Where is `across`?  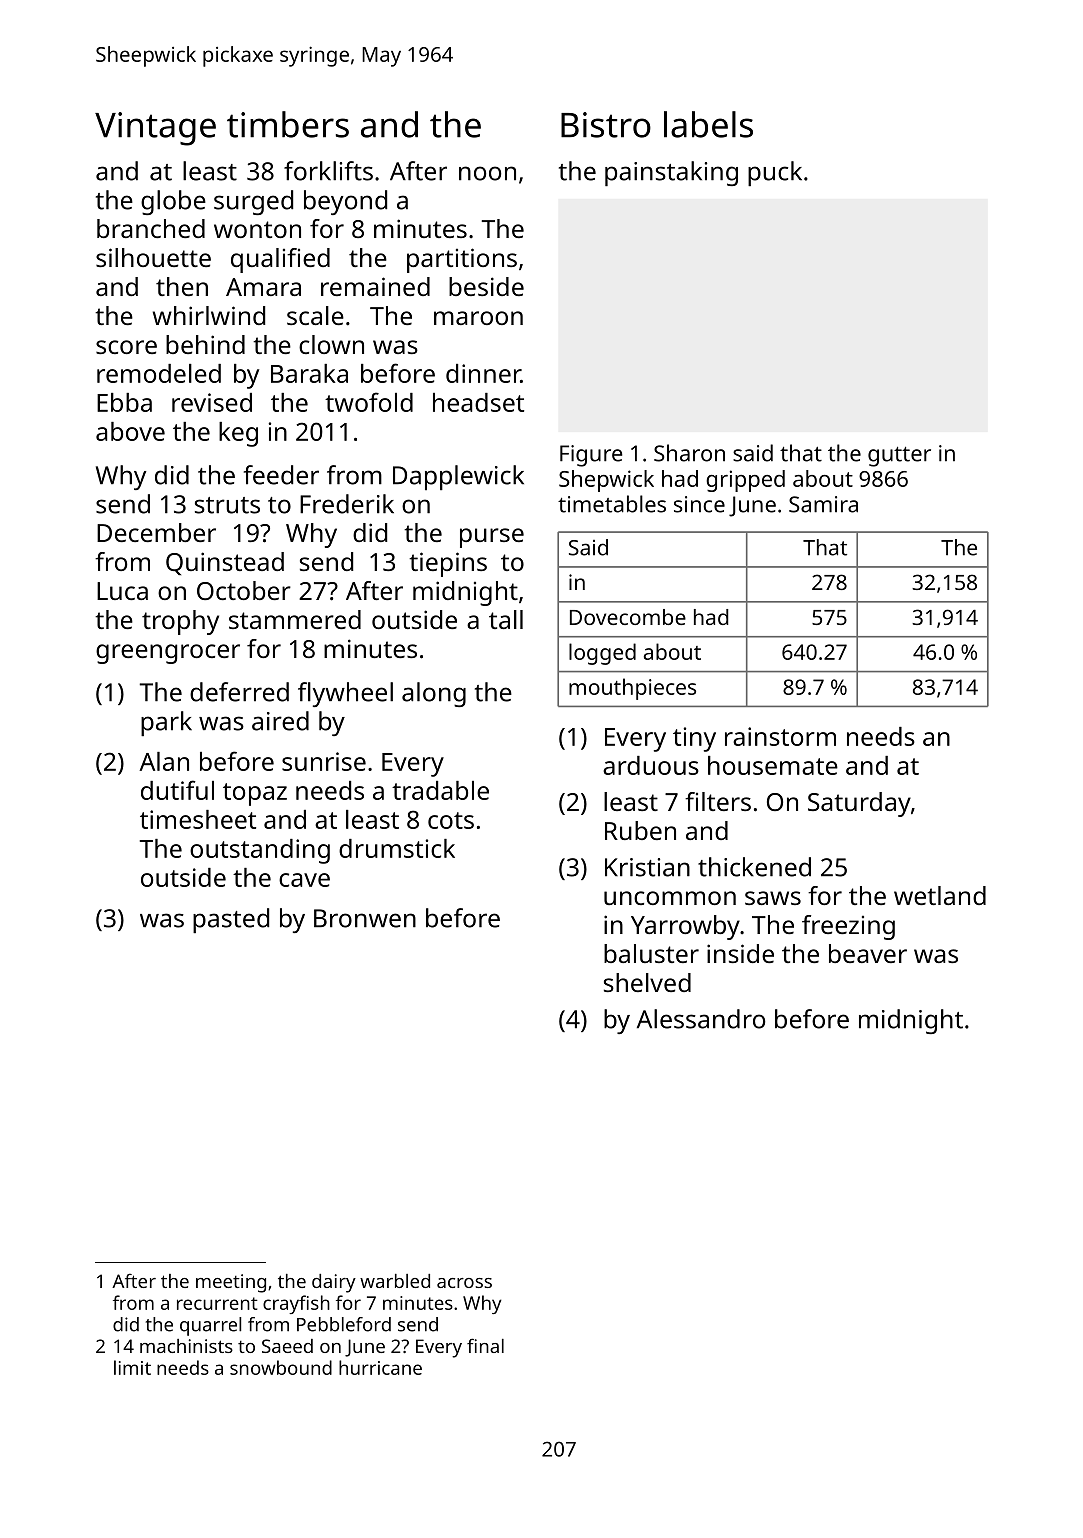
across is located at coordinates (464, 1283).
